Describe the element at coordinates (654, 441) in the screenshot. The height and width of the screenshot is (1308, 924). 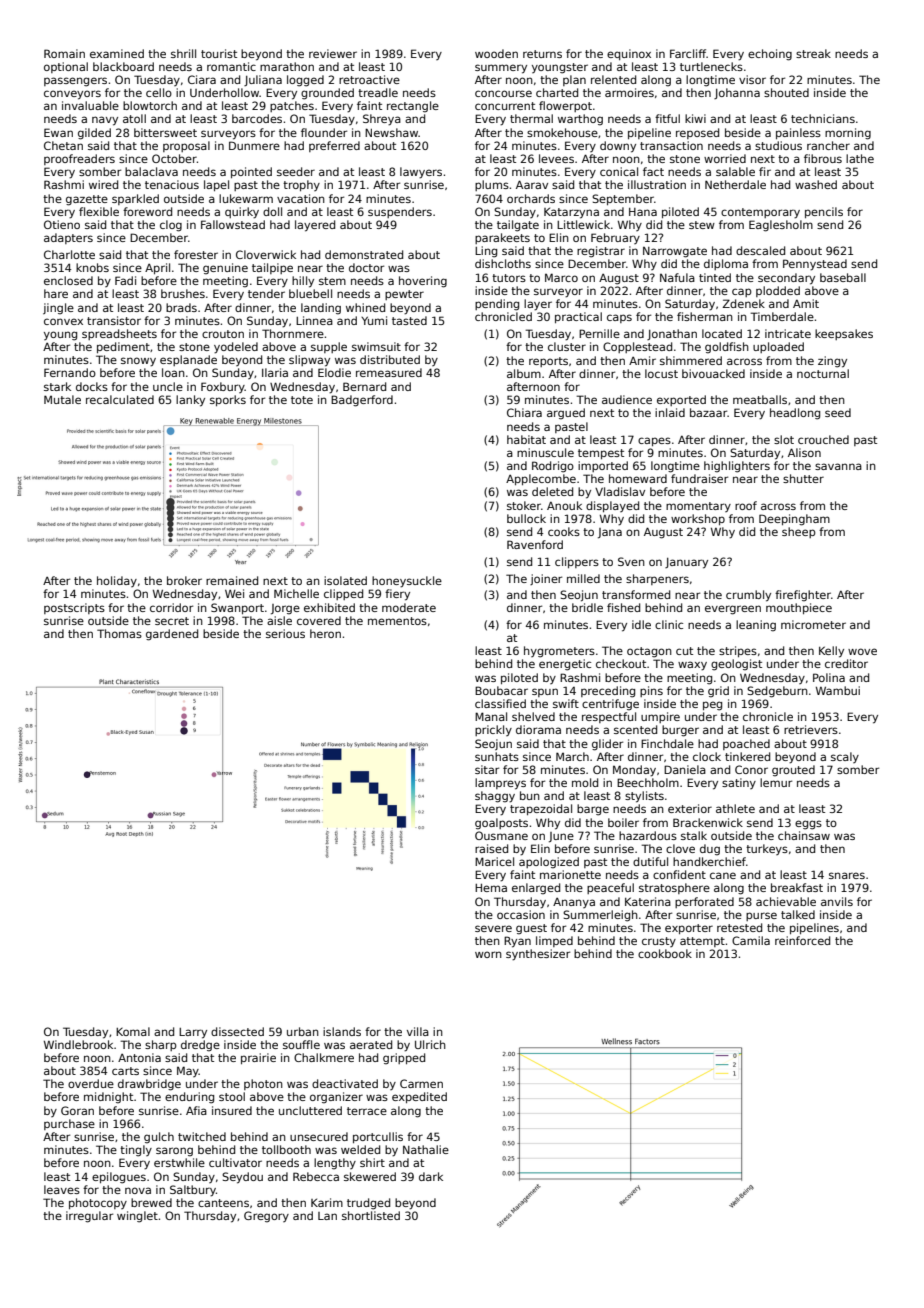
I see `capes` at that location.
